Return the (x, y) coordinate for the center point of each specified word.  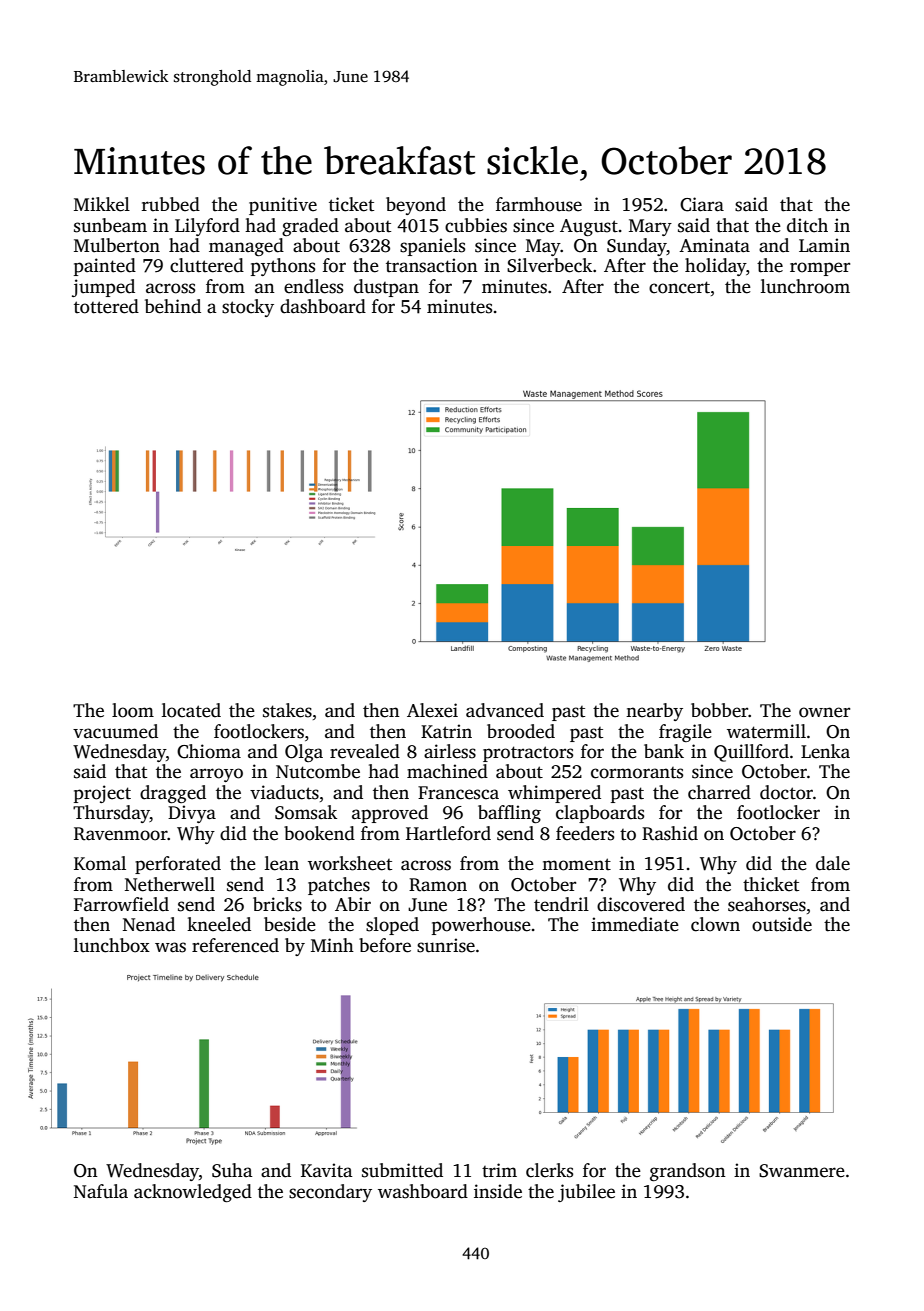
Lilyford (207, 227)
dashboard (323, 306)
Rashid (670, 833)
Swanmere (802, 1171)
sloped (392, 926)
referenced (235, 945)
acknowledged (193, 1193)
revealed (365, 751)
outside (782, 924)
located (191, 710)
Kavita (327, 1170)
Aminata (714, 245)
